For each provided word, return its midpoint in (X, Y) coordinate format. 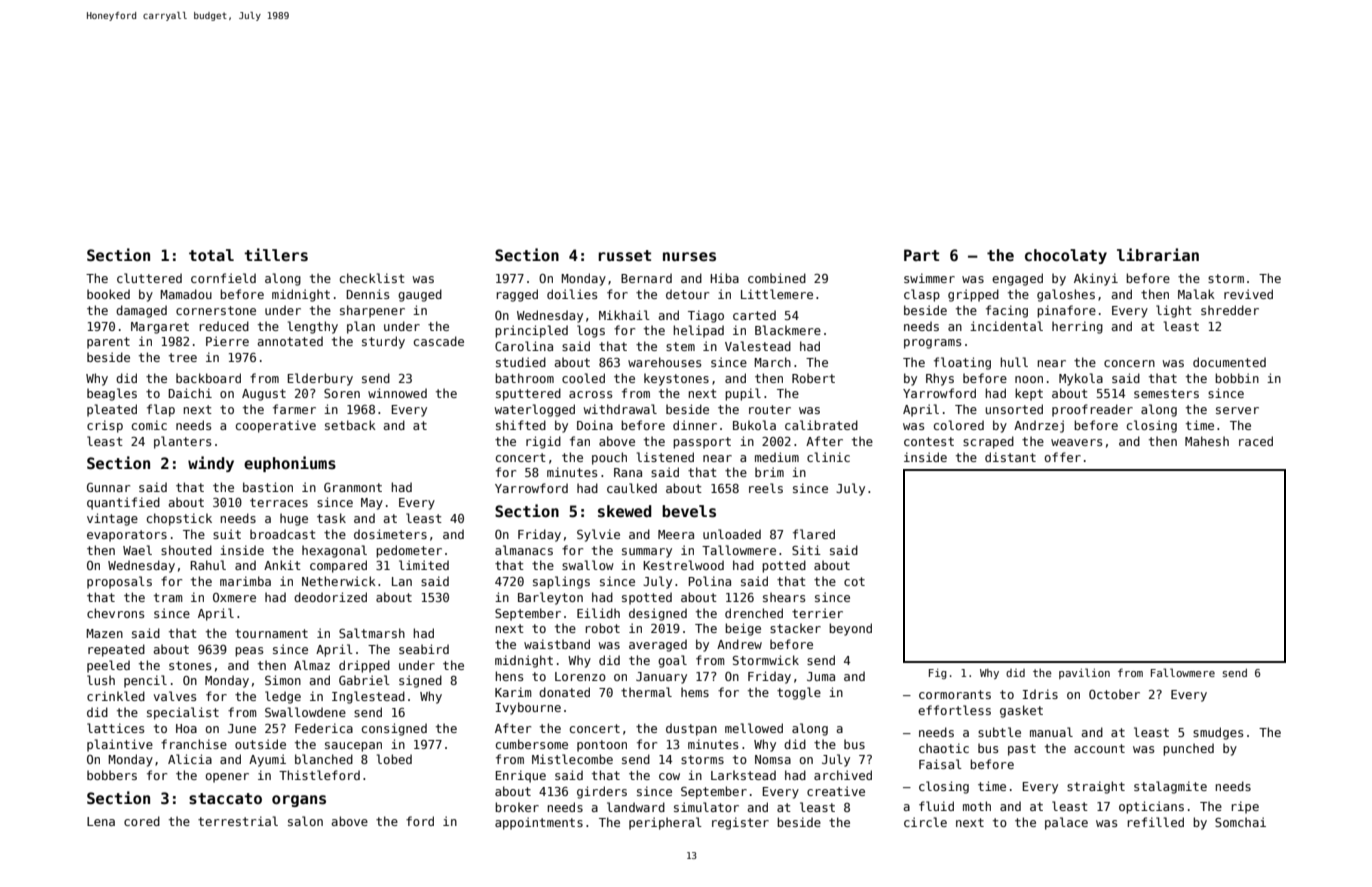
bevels (689, 511)
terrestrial (238, 821)
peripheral (665, 823)
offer (1062, 457)
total (211, 255)
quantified (123, 503)
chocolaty (1066, 256)
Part (921, 255)
